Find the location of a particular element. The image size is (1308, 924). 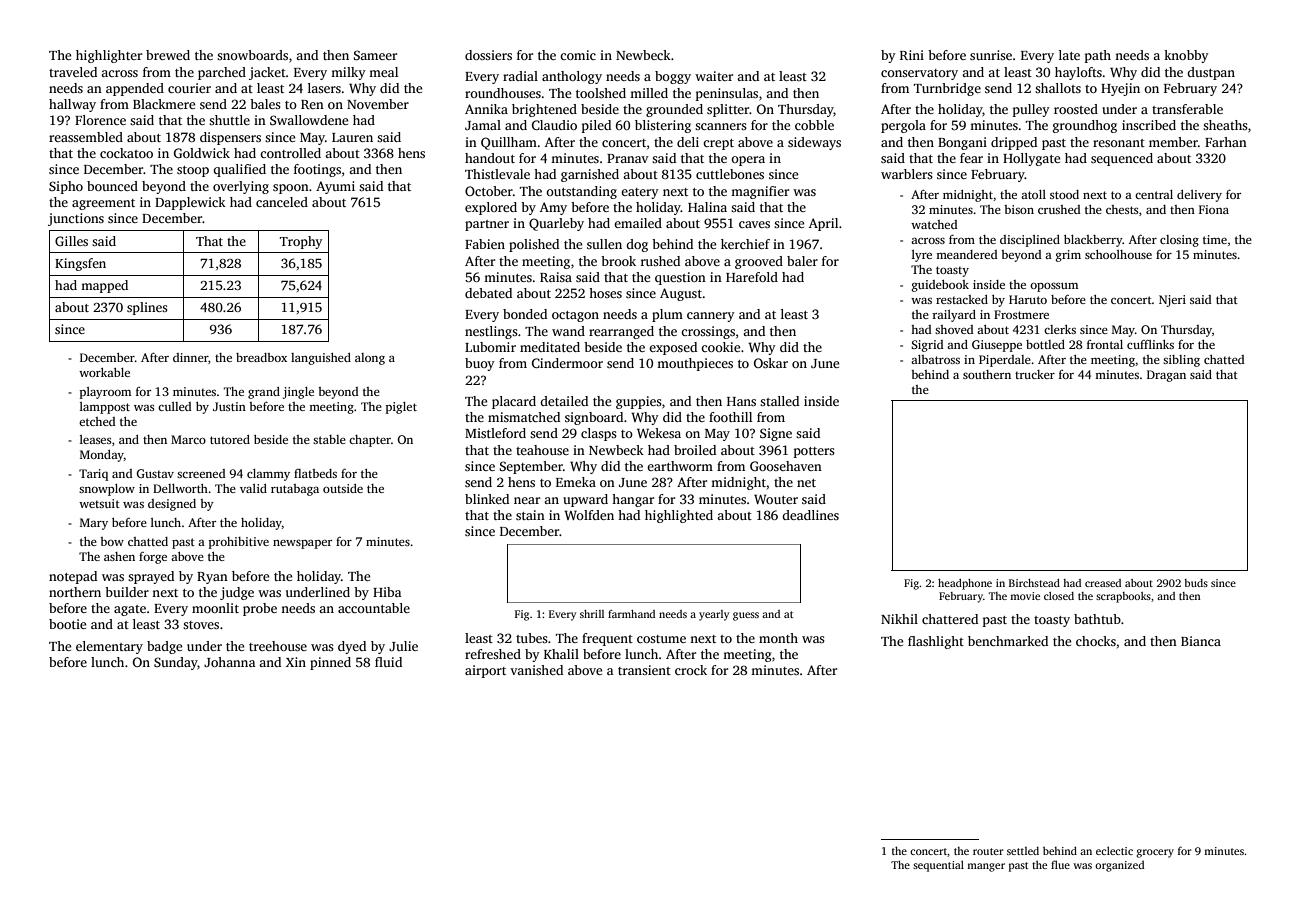

Swallowdene is located at coordinates (309, 120).
